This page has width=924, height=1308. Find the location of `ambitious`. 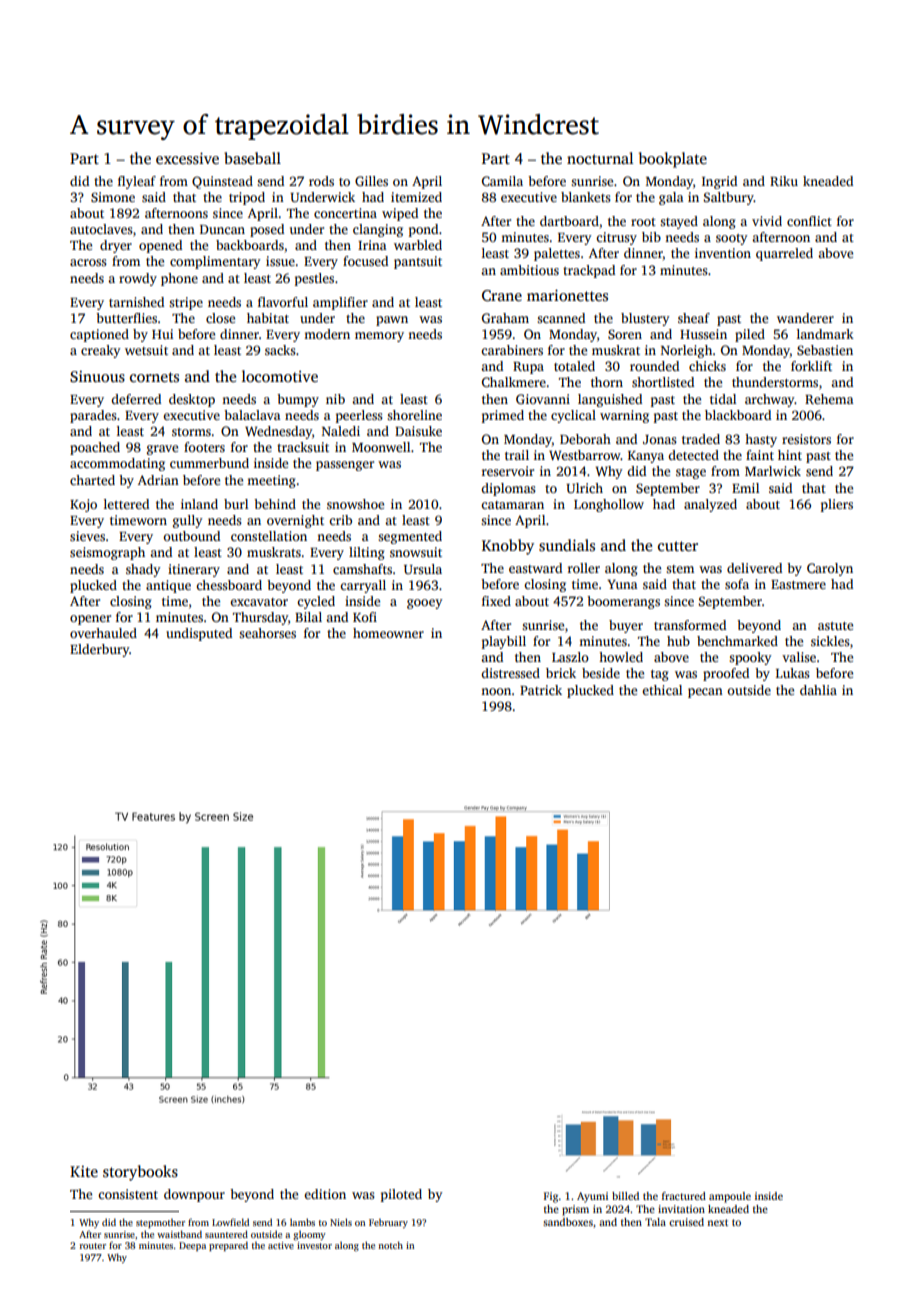

ambitious is located at coordinates (529, 270).
